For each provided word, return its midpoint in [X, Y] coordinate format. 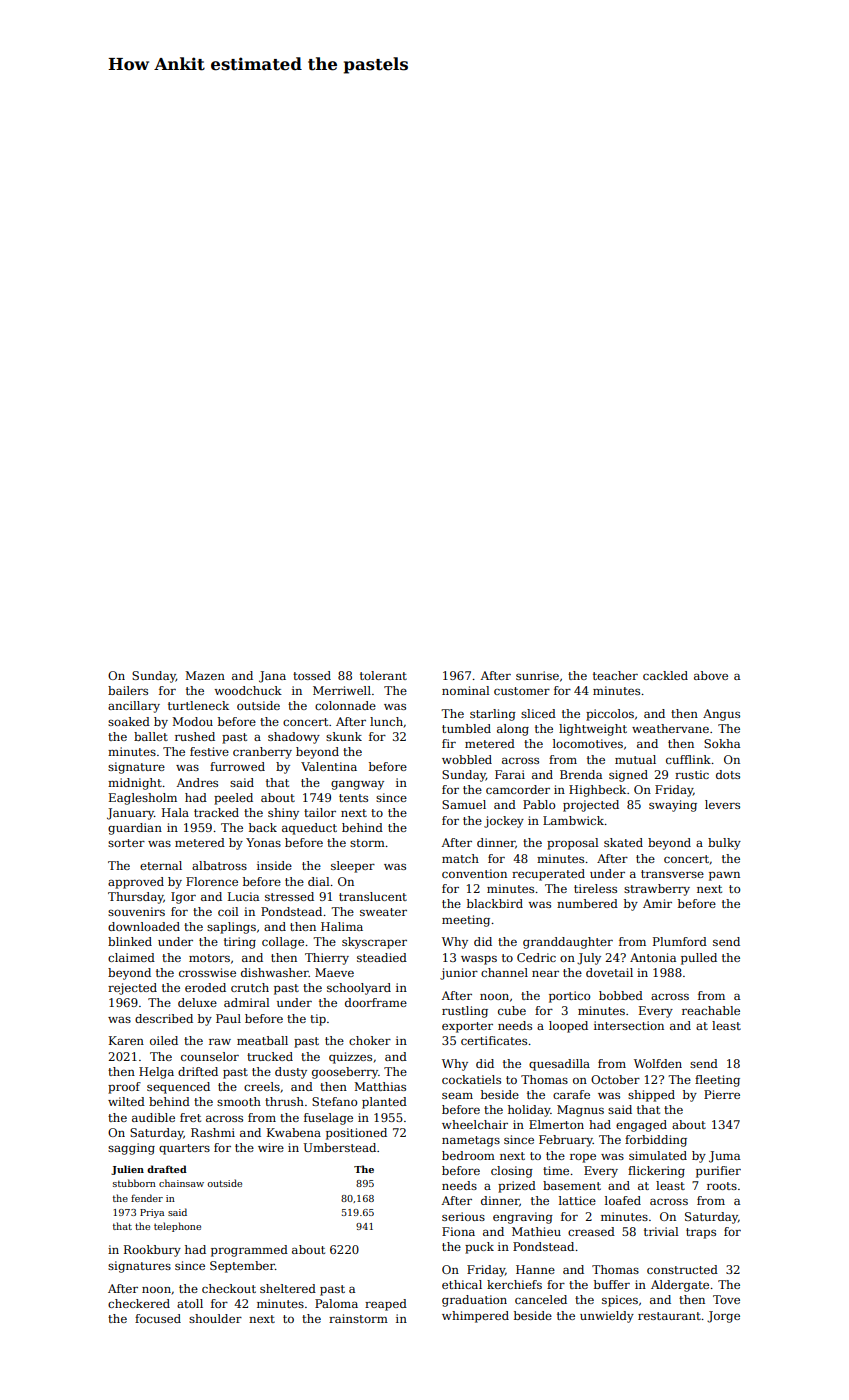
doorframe [376, 1002]
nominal [466, 690]
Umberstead [339, 1147]
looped [568, 1027]
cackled [665, 675]
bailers [128, 690]
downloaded [144, 926]
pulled [699, 959]
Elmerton [556, 1124]
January [130, 814]
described [164, 1018]
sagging [131, 1149]
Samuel [464, 804]
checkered [139, 1303]
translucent [373, 896]
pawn [724, 876]
